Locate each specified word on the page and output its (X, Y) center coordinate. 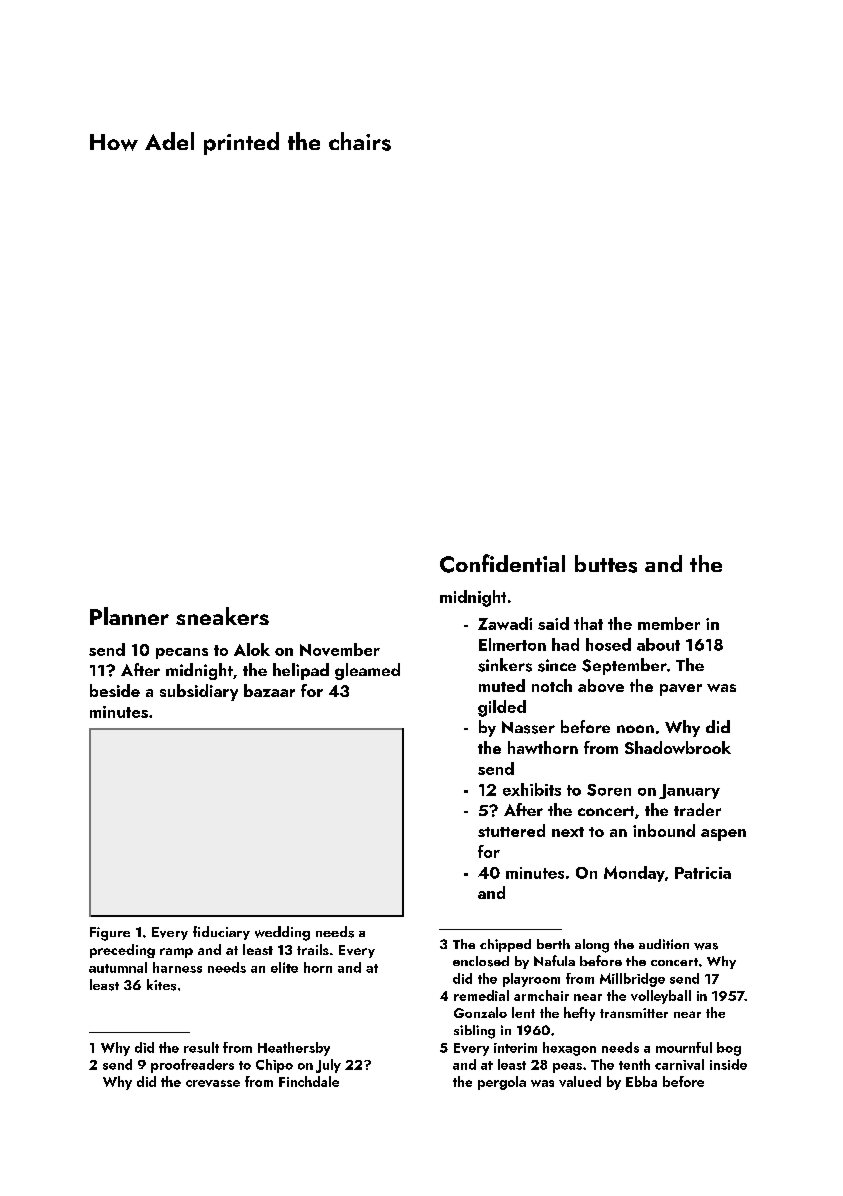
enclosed (481, 961)
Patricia (703, 873)
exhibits (532, 789)
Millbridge (632, 980)
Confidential (502, 563)
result (201, 1047)
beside (115, 690)
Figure (110, 934)
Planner (129, 616)
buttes (606, 564)
